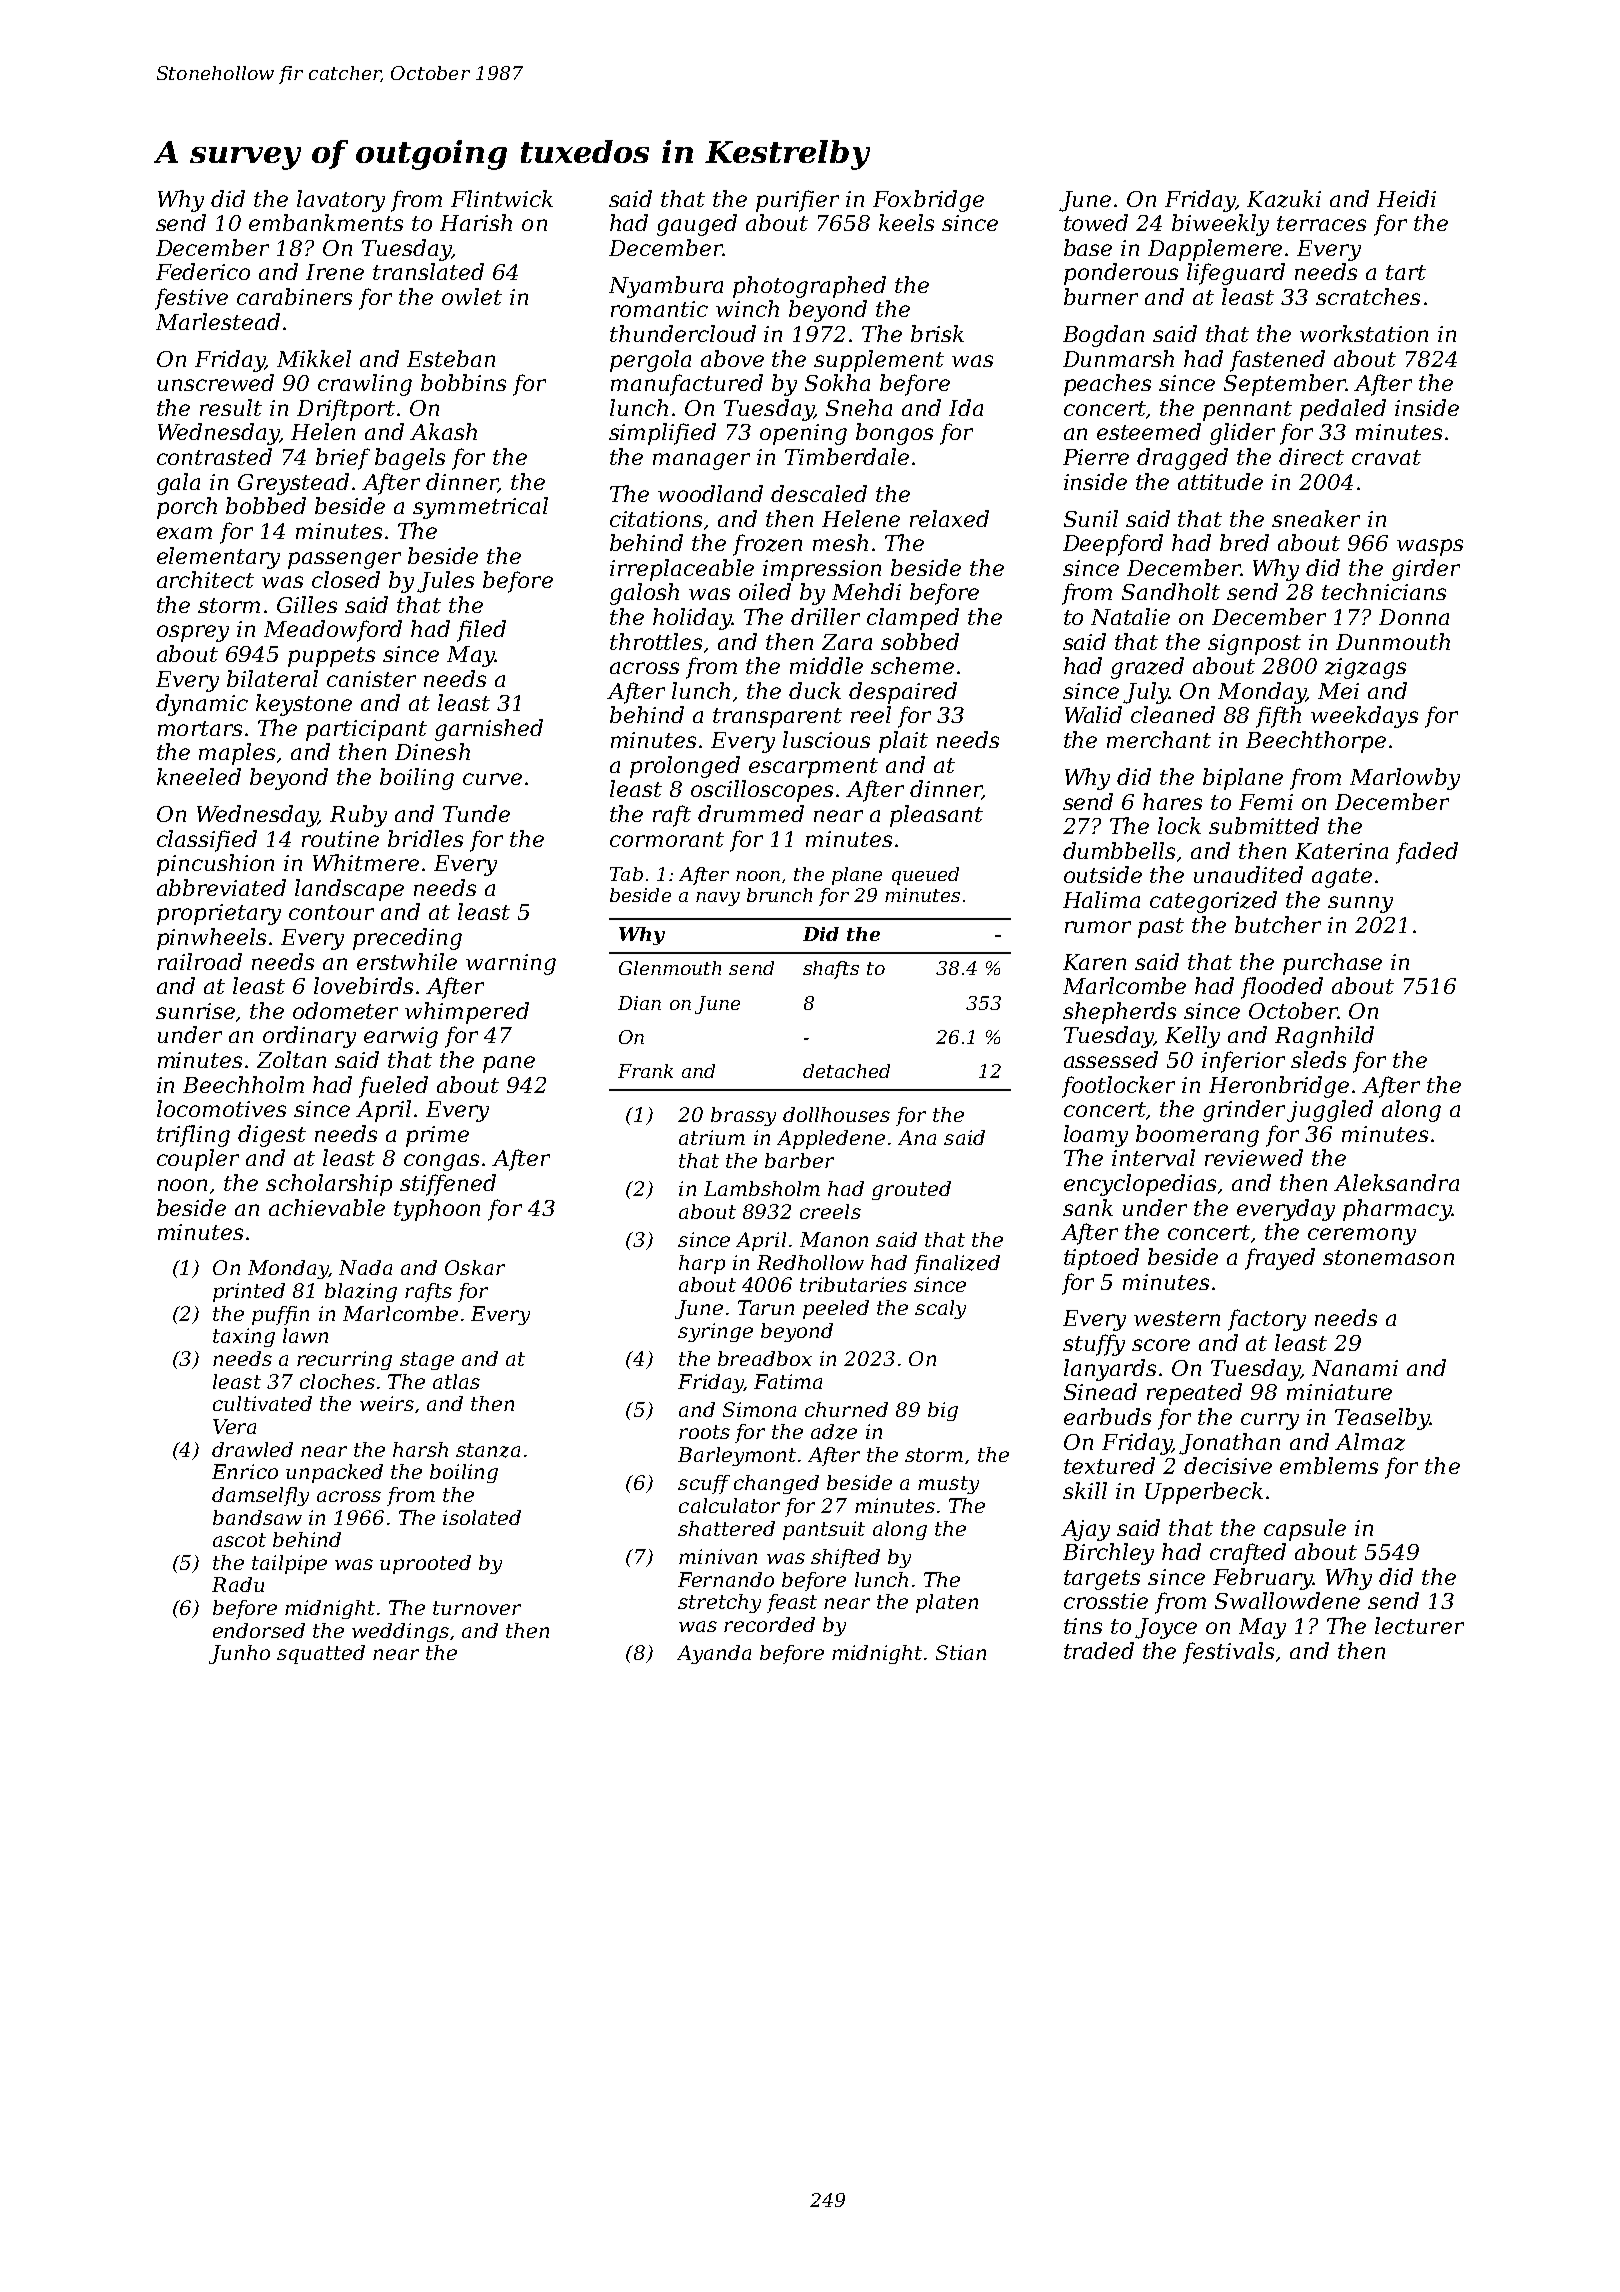 The width and height of the document is (1620, 2292). What do you see at coordinates (1228, 1653) in the document?
I see `festivals` at bounding box center [1228, 1653].
